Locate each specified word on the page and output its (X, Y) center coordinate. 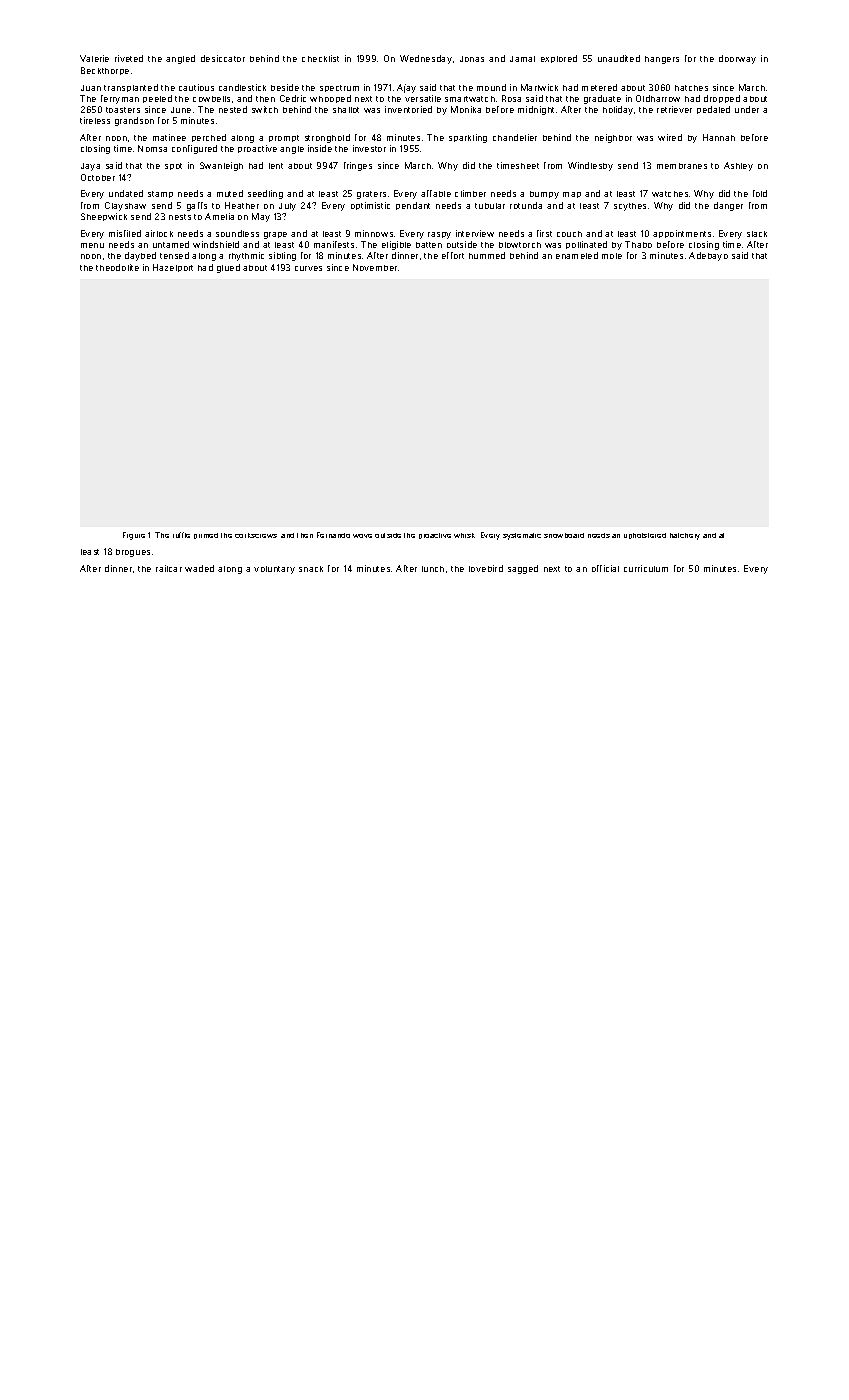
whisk (464, 535)
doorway (737, 59)
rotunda (526, 205)
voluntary (274, 570)
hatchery (685, 536)
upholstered (645, 536)
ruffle (181, 535)
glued (228, 268)
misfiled (125, 233)
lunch (433, 569)
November (375, 267)
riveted (129, 58)
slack (757, 234)
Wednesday (426, 59)
